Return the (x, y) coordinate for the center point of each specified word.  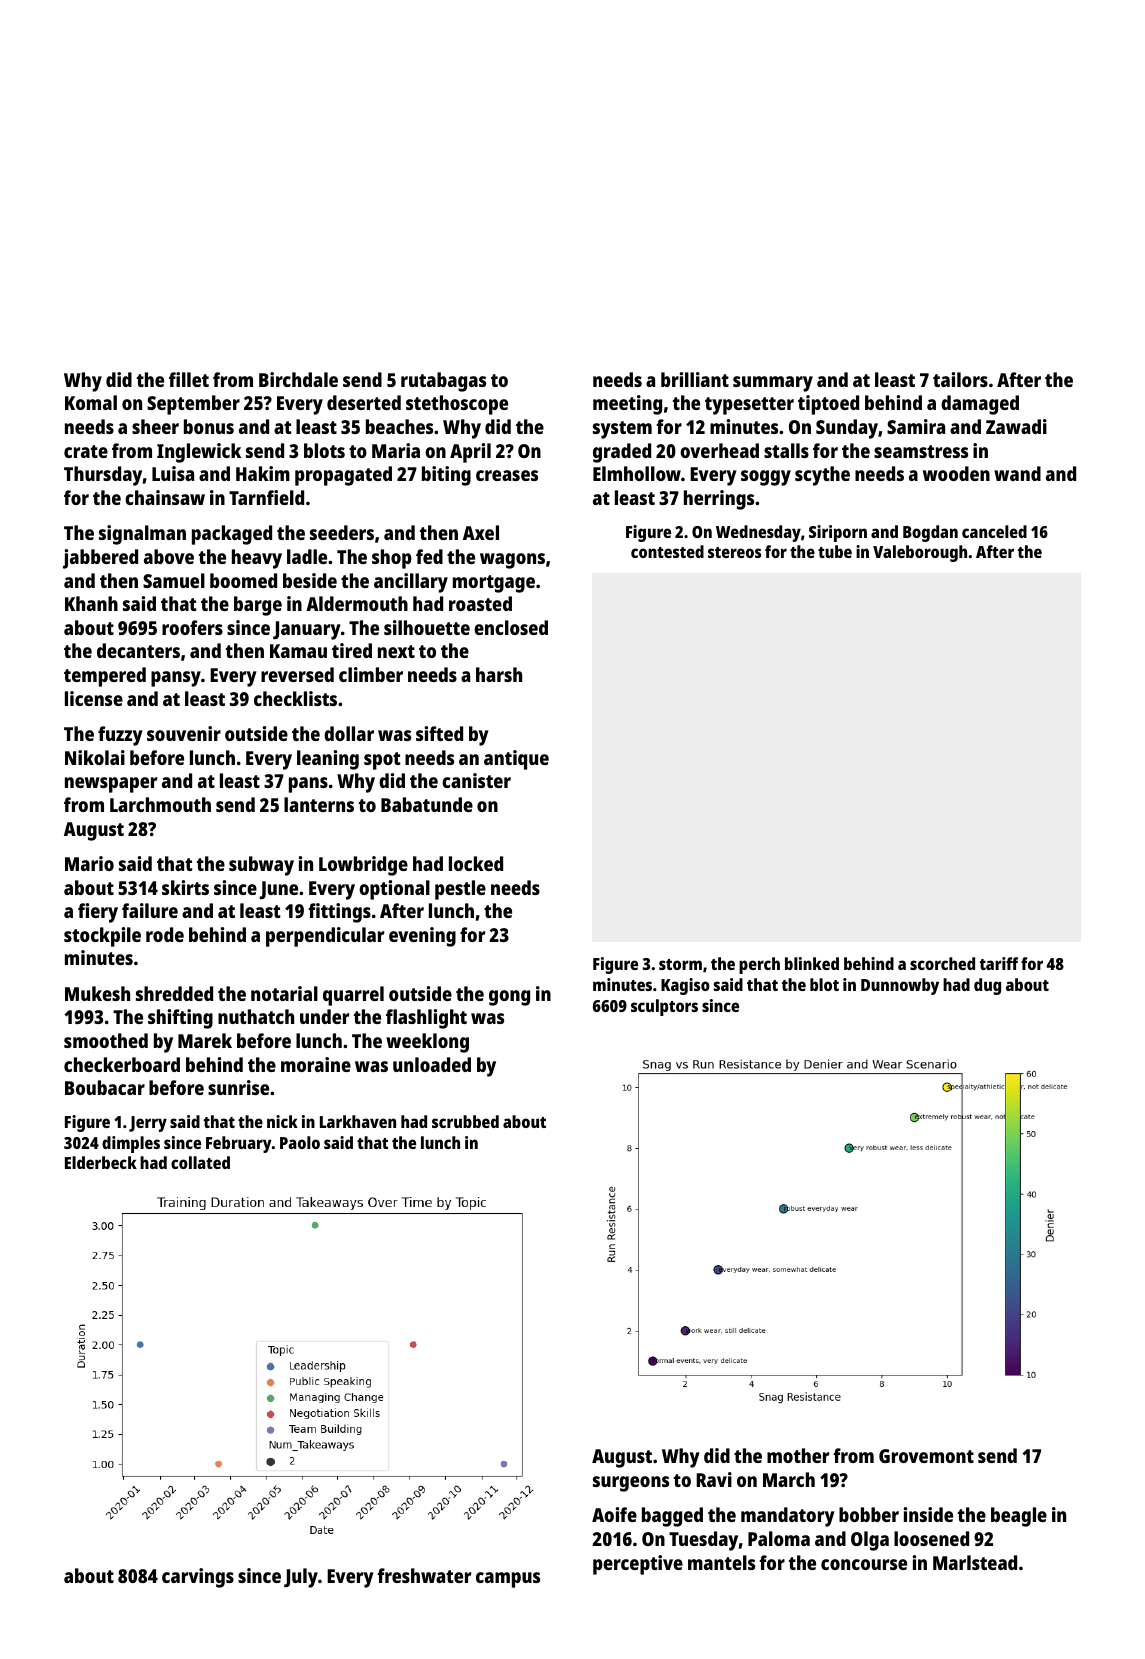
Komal (91, 402)
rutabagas (443, 382)
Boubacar (105, 1087)
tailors (960, 379)
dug (987, 986)
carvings (198, 1578)
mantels (721, 1562)
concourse (864, 1564)
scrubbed (465, 1121)
